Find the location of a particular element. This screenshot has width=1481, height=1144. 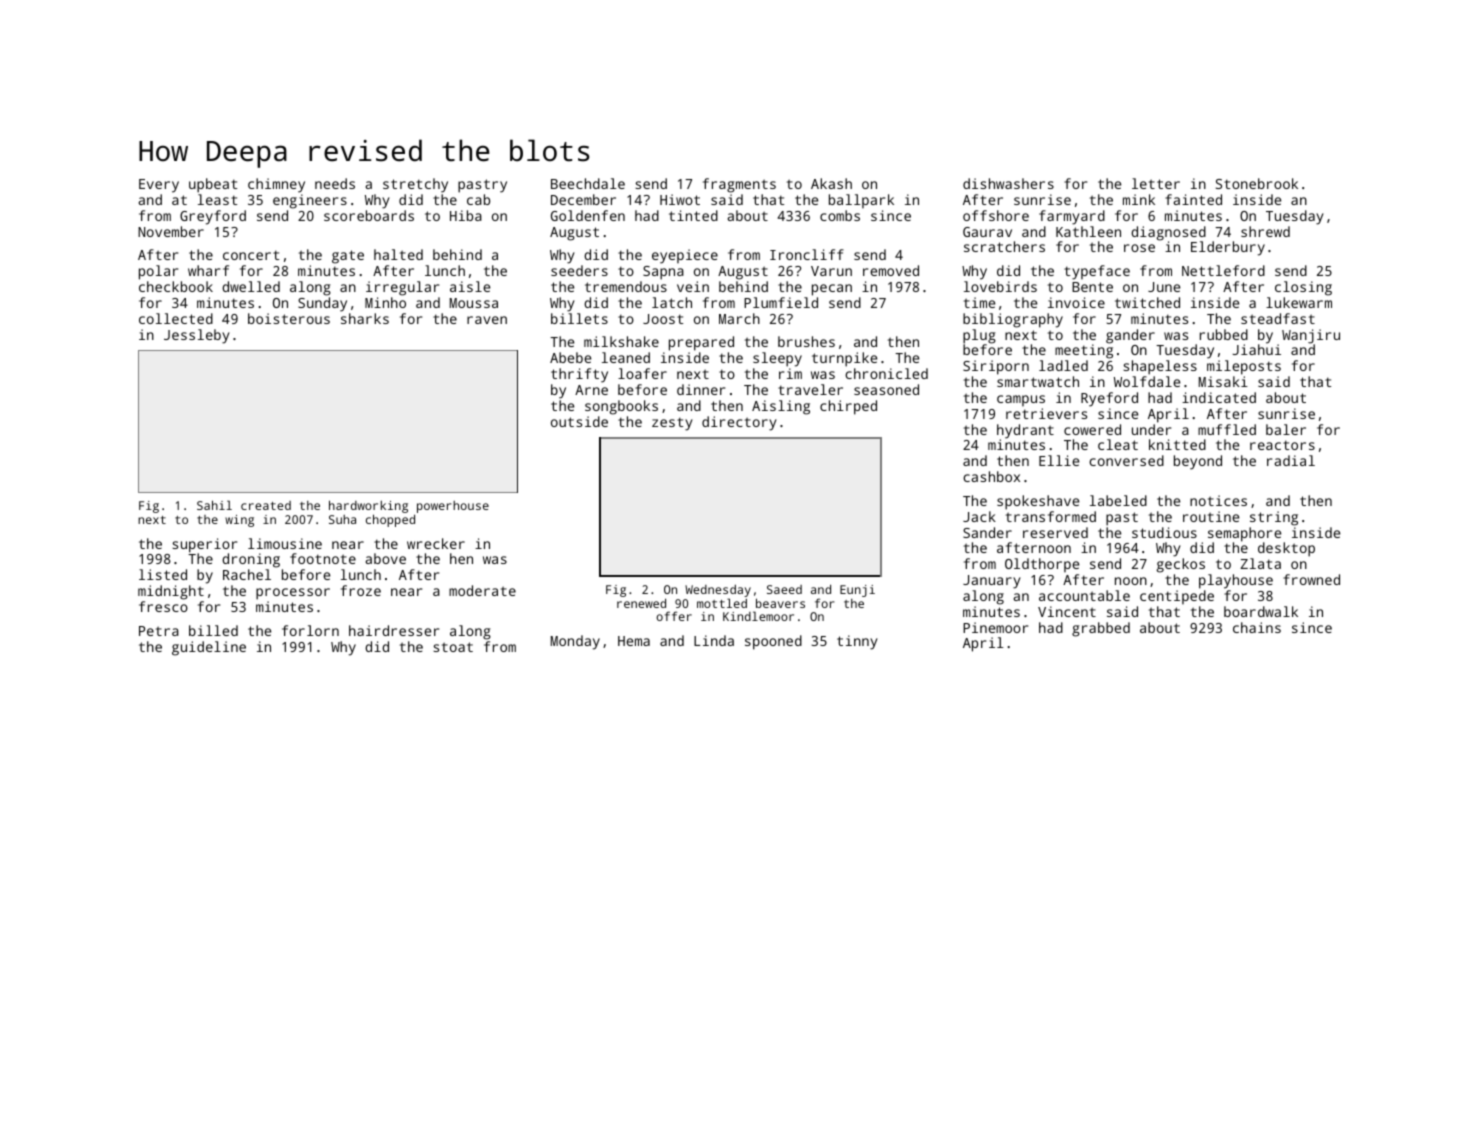

zesty is located at coordinates (672, 424).
